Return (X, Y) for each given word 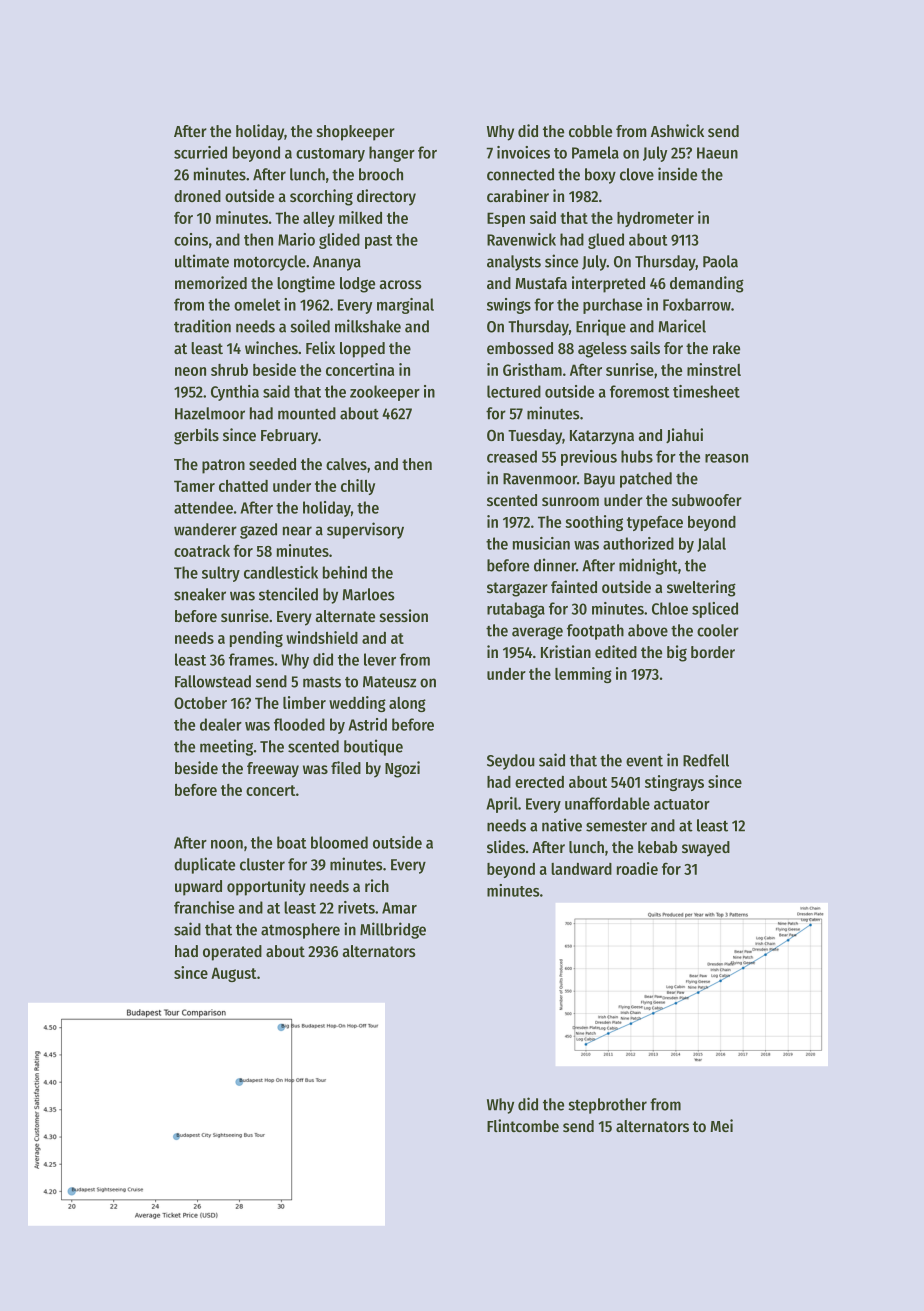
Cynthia (235, 393)
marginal (405, 306)
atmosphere (300, 931)
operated (232, 953)
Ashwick (677, 130)
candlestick (281, 572)
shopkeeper (356, 133)
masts (322, 682)
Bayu (599, 480)
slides (506, 846)
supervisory (365, 530)
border (713, 652)
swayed (706, 849)
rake (726, 348)
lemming (583, 675)
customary (330, 155)
